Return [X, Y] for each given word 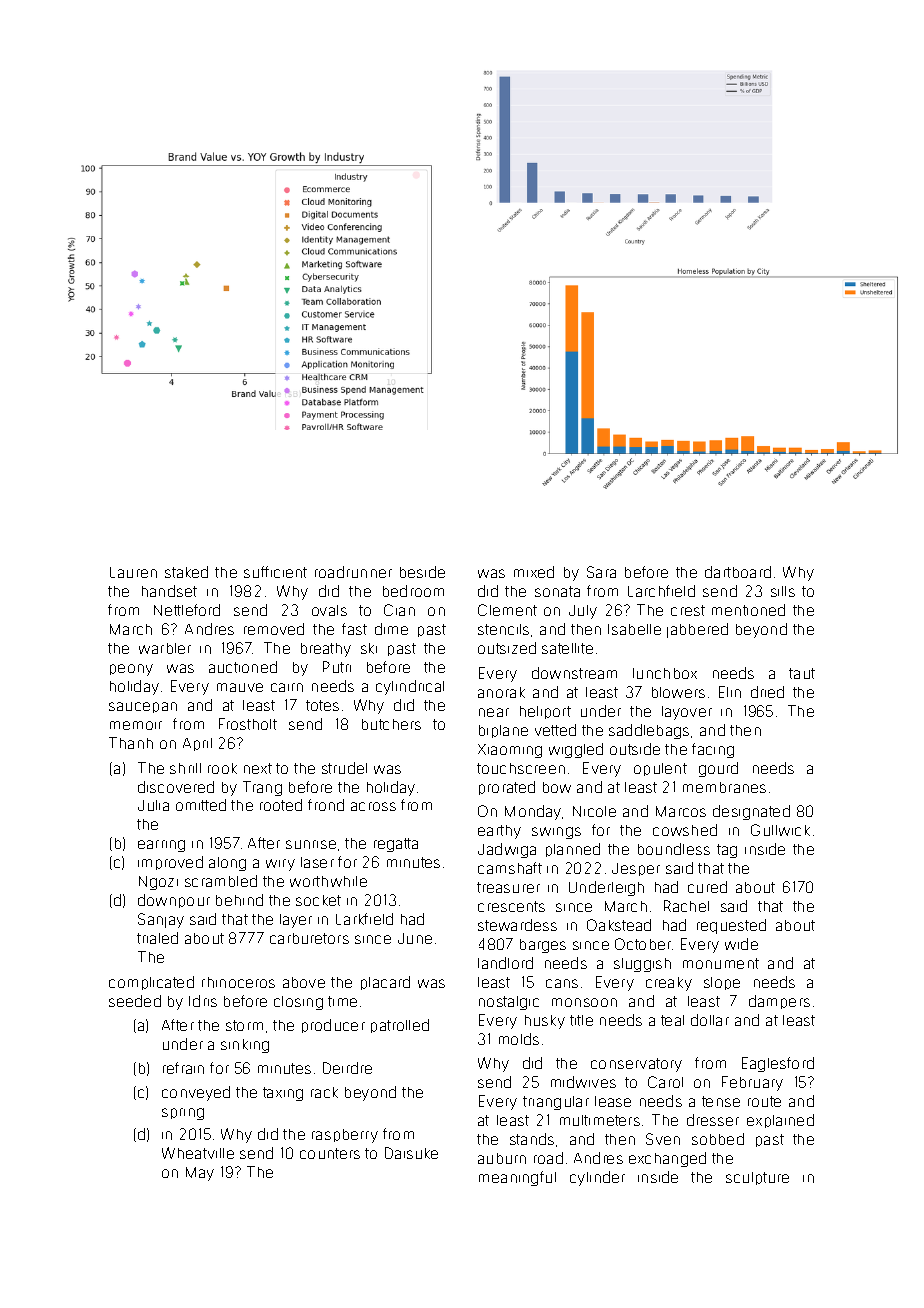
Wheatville [198, 1153]
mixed [534, 572]
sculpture [757, 1178]
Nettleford [187, 610]
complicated [151, 983]
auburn [502, 1158]
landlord [505, 963]
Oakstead [619, 925]
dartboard [738, 572]
